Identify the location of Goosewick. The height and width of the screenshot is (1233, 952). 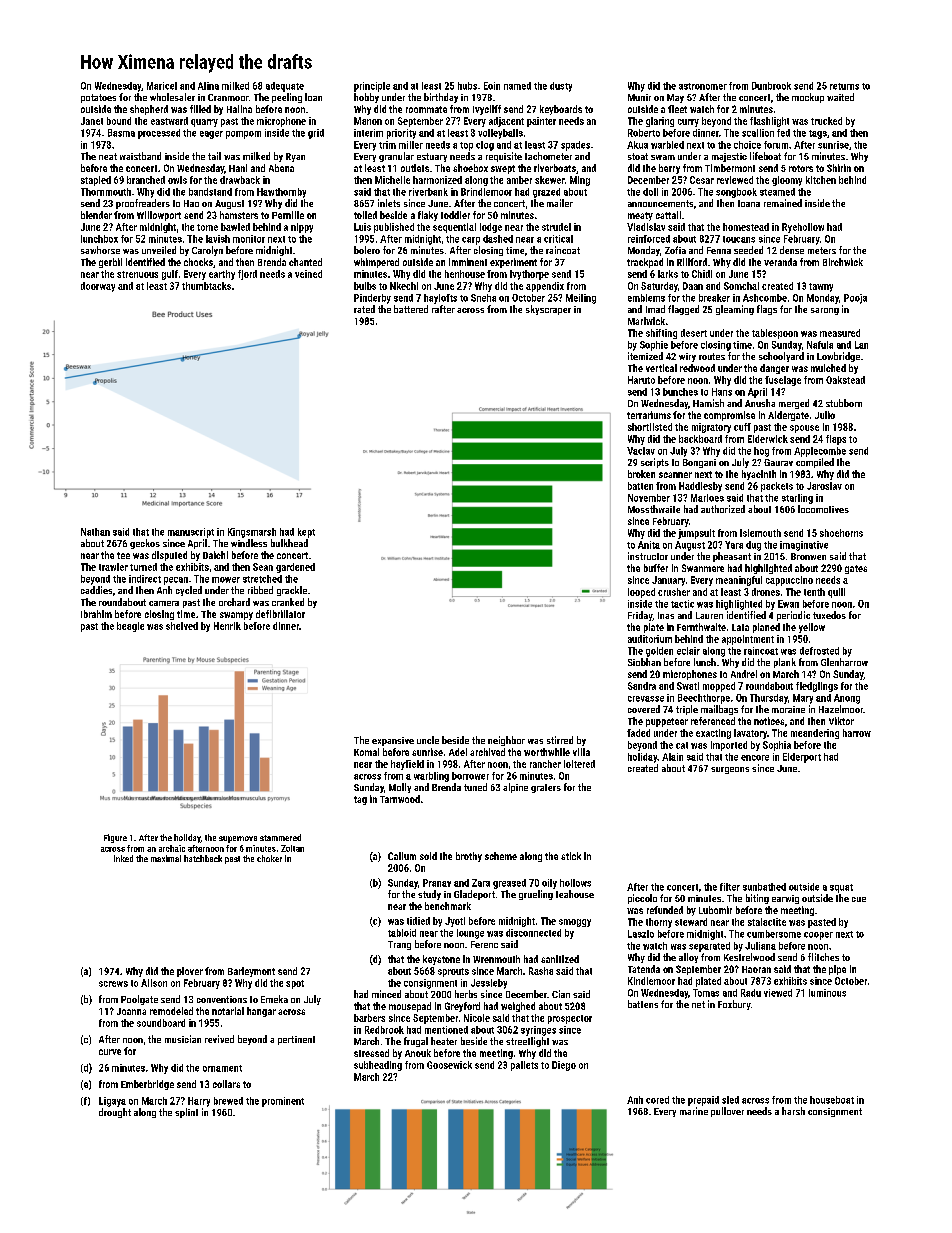
(449, 1065).
